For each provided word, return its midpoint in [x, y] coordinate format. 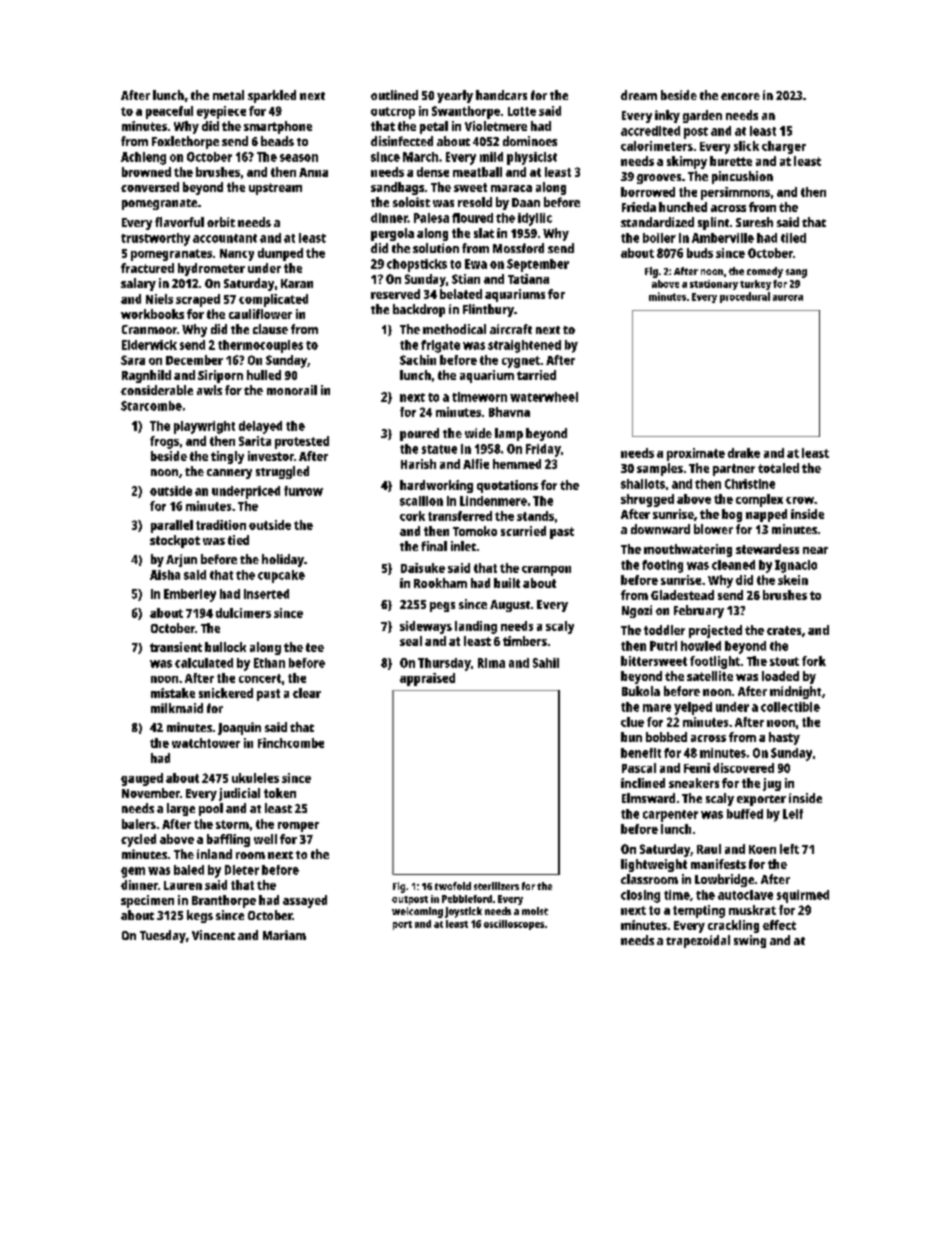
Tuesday [163, 936]
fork [814, 661]
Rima [491, 663]
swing [750, 941]
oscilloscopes [514, 925]
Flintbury [488, 310]
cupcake [281, 576]
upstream [275, 189]
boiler [659, 238]
